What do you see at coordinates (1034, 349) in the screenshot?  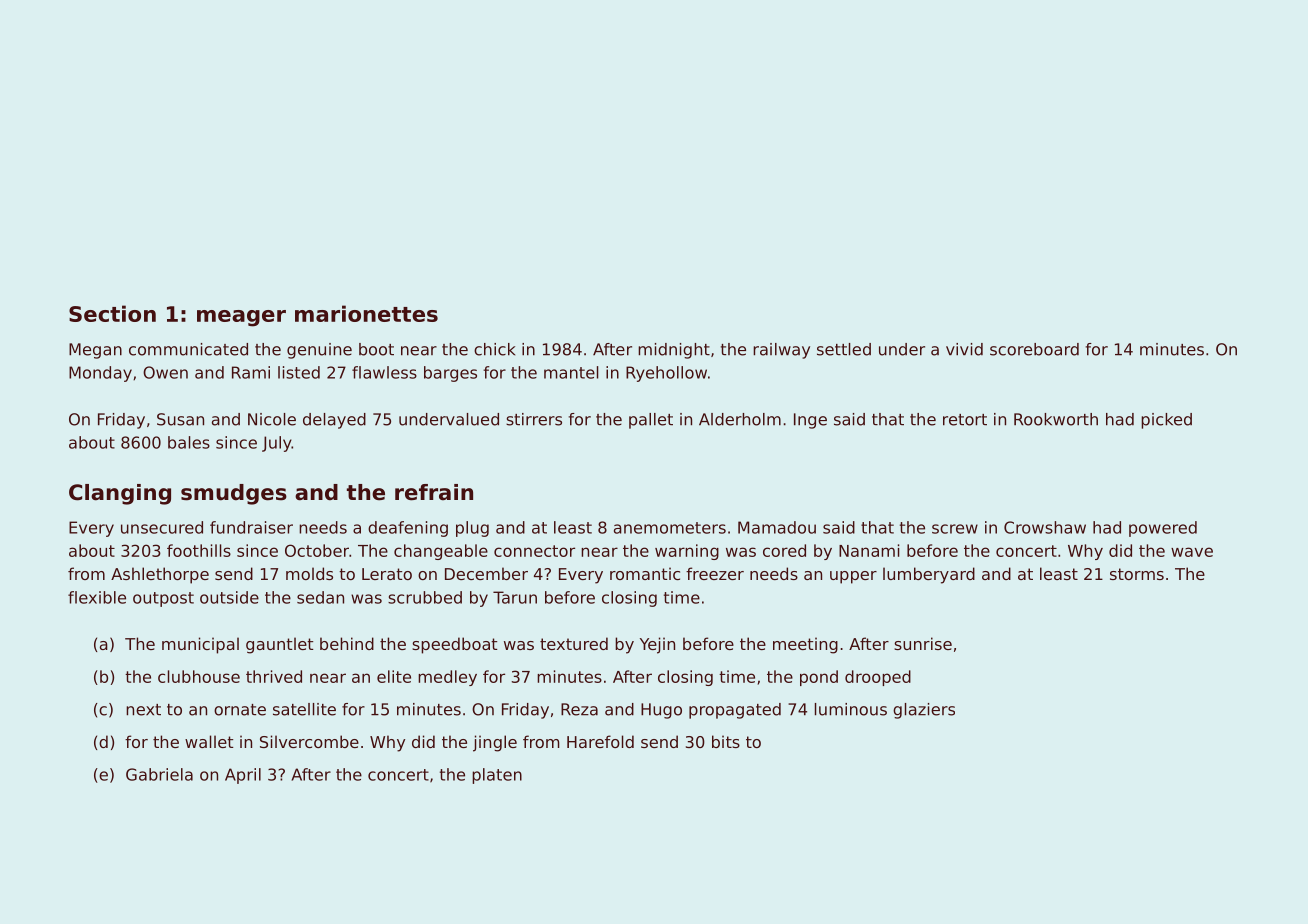 I see `scoreboard` at bounding box center [1034, 349].
